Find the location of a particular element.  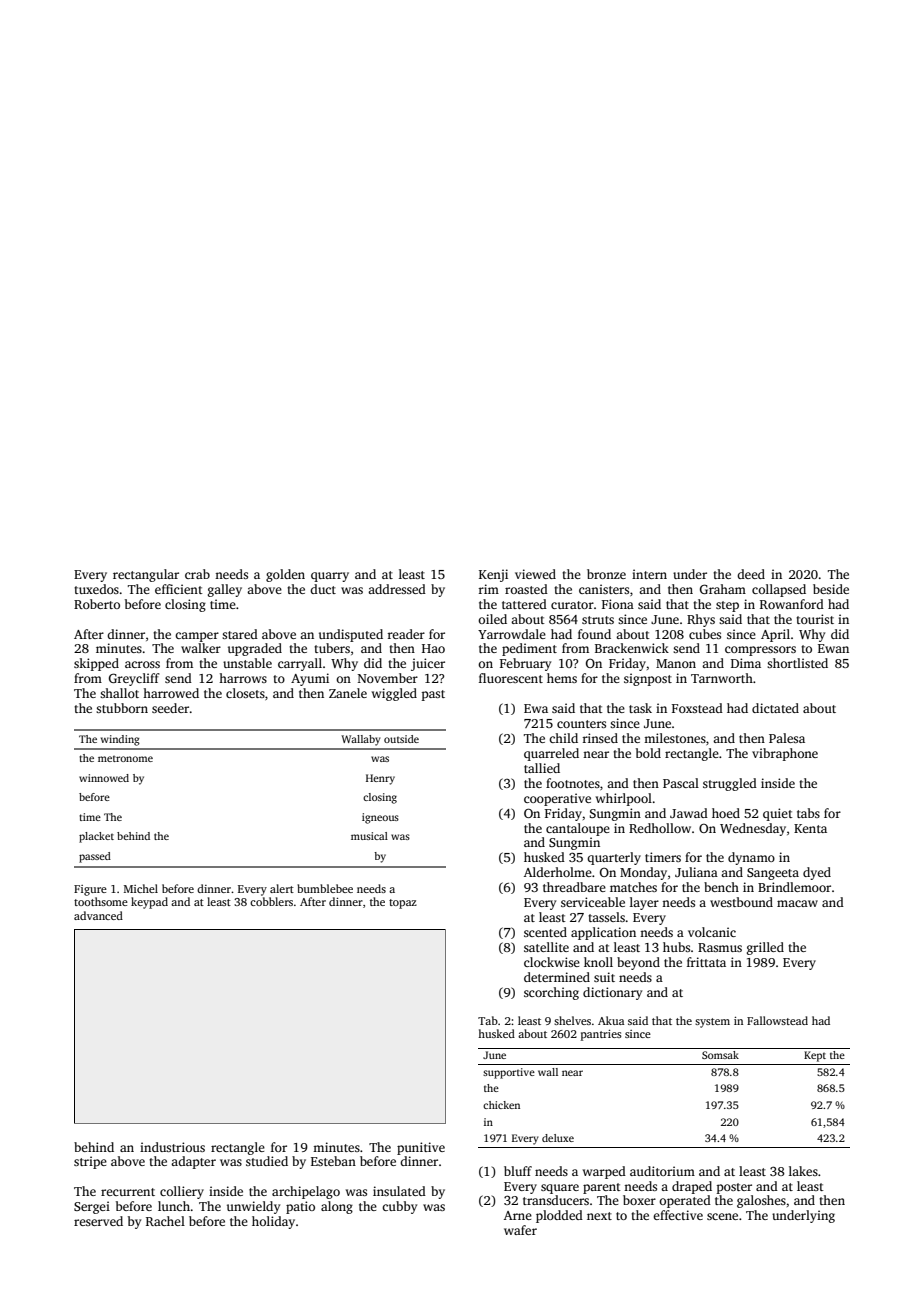

juicer is located at coordinates (428, 664).
